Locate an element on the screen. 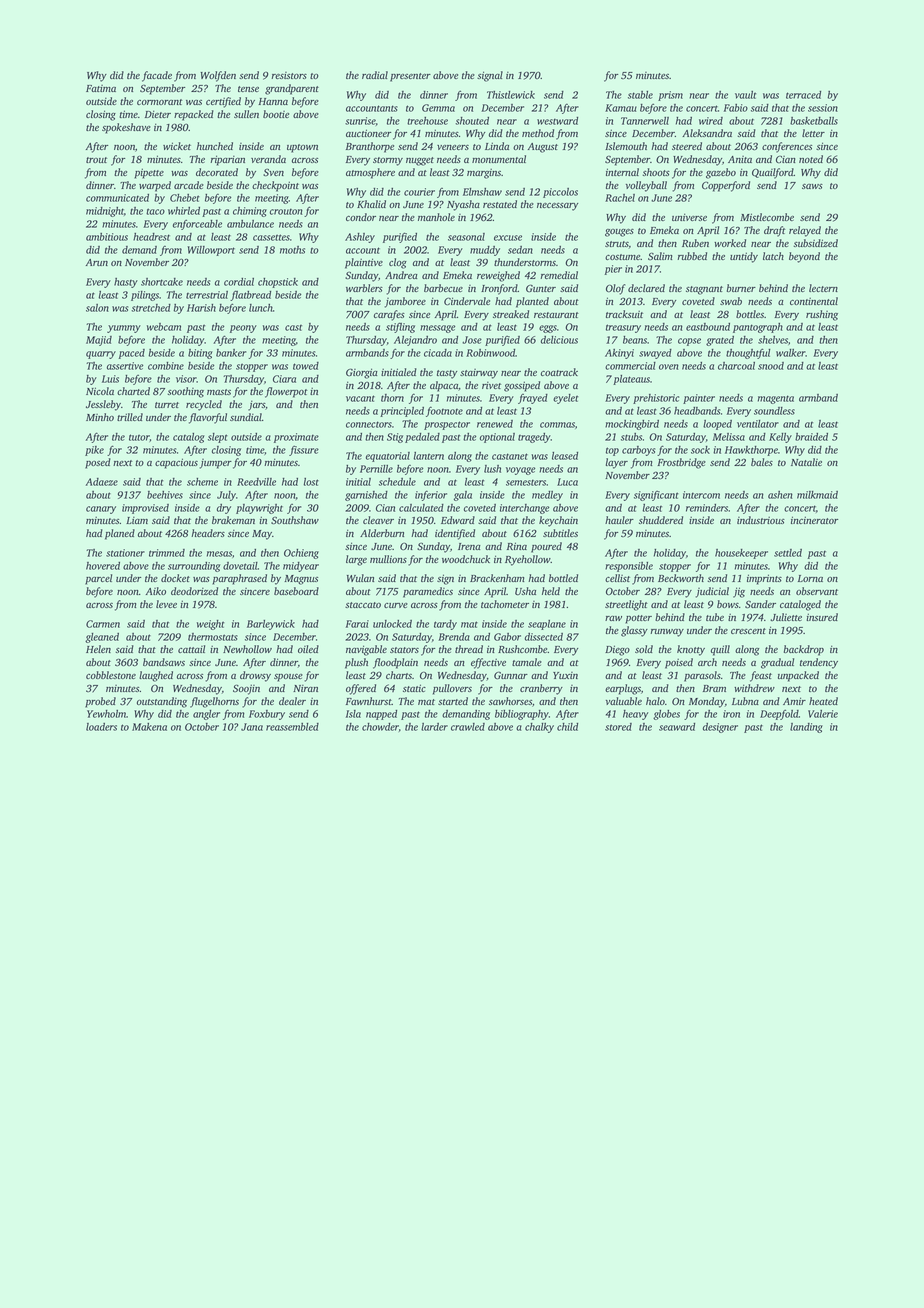  jumper is located at coordinates (216, 464).
